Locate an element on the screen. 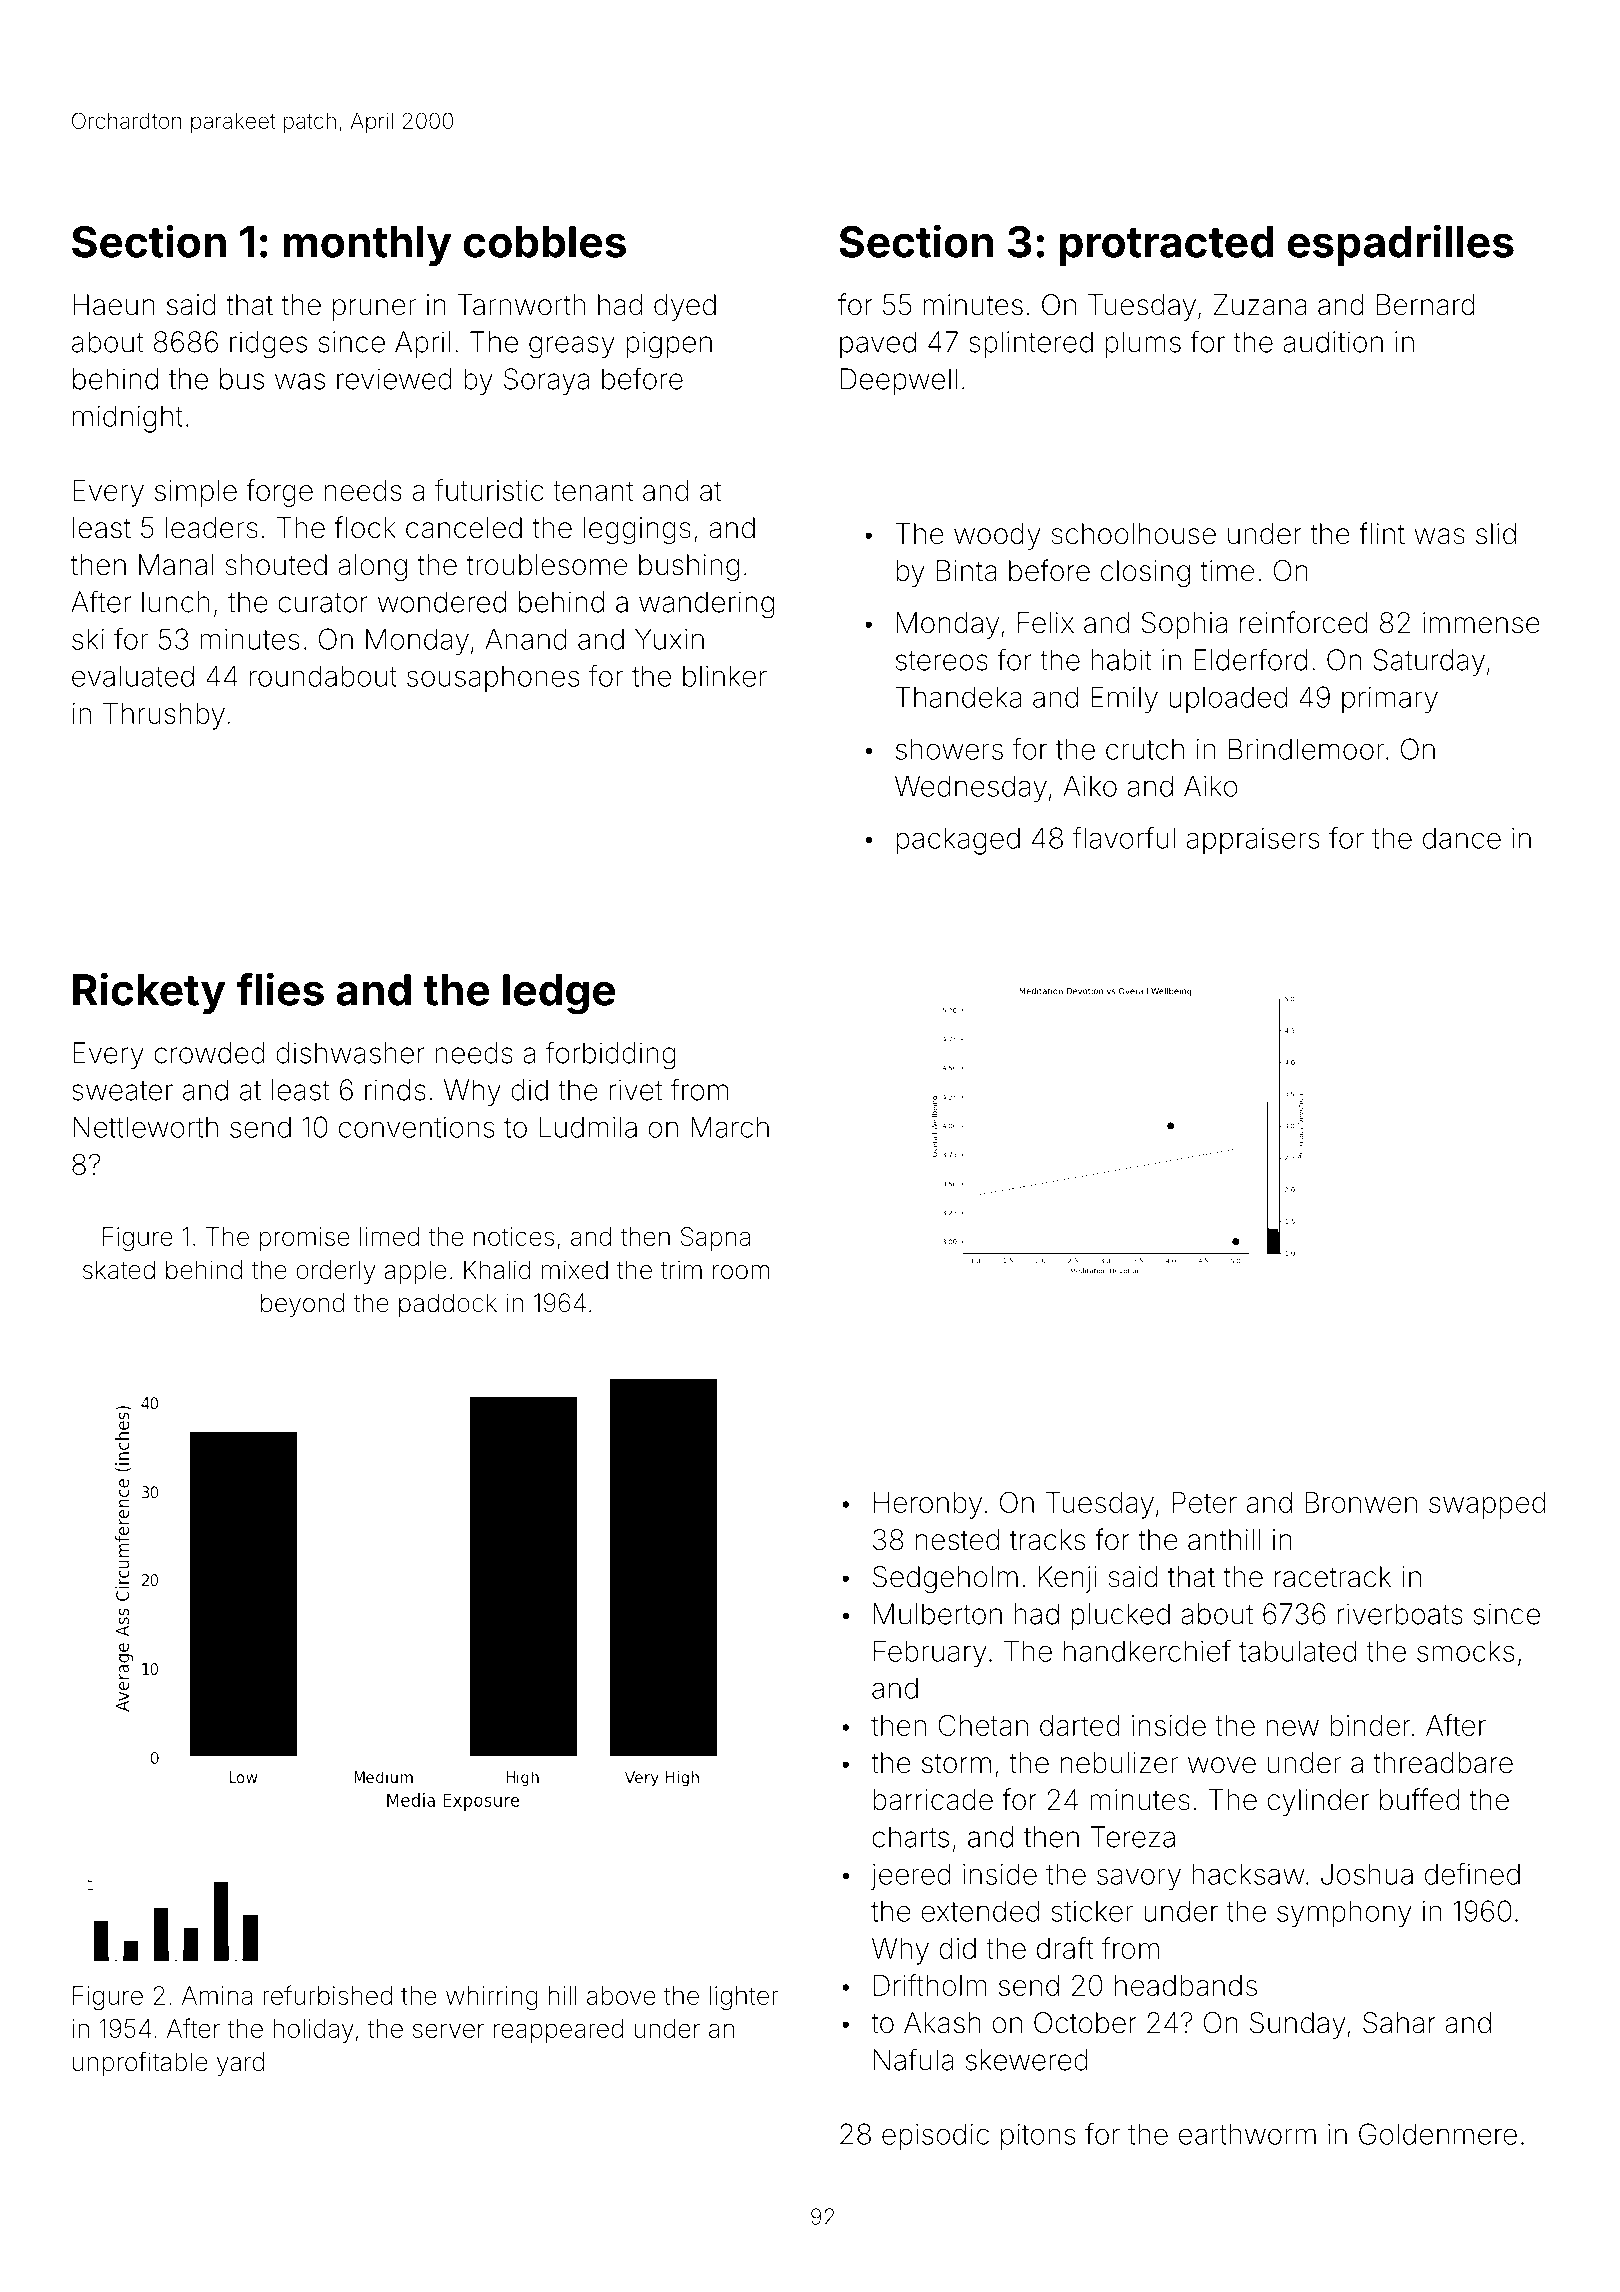  paddock is located at coordinates (448, 1305).
